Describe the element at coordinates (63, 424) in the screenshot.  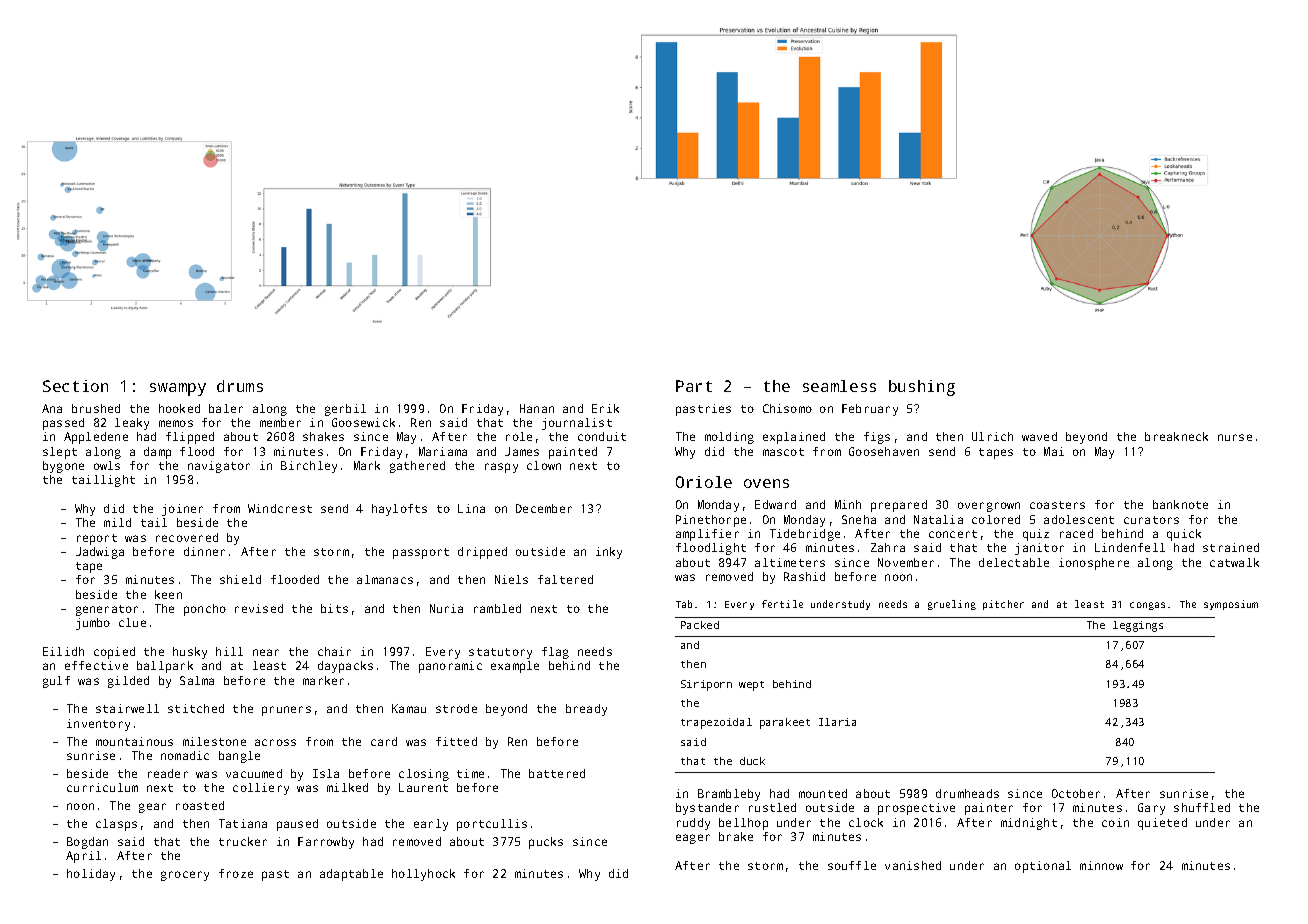
I see `passed` at that location.
